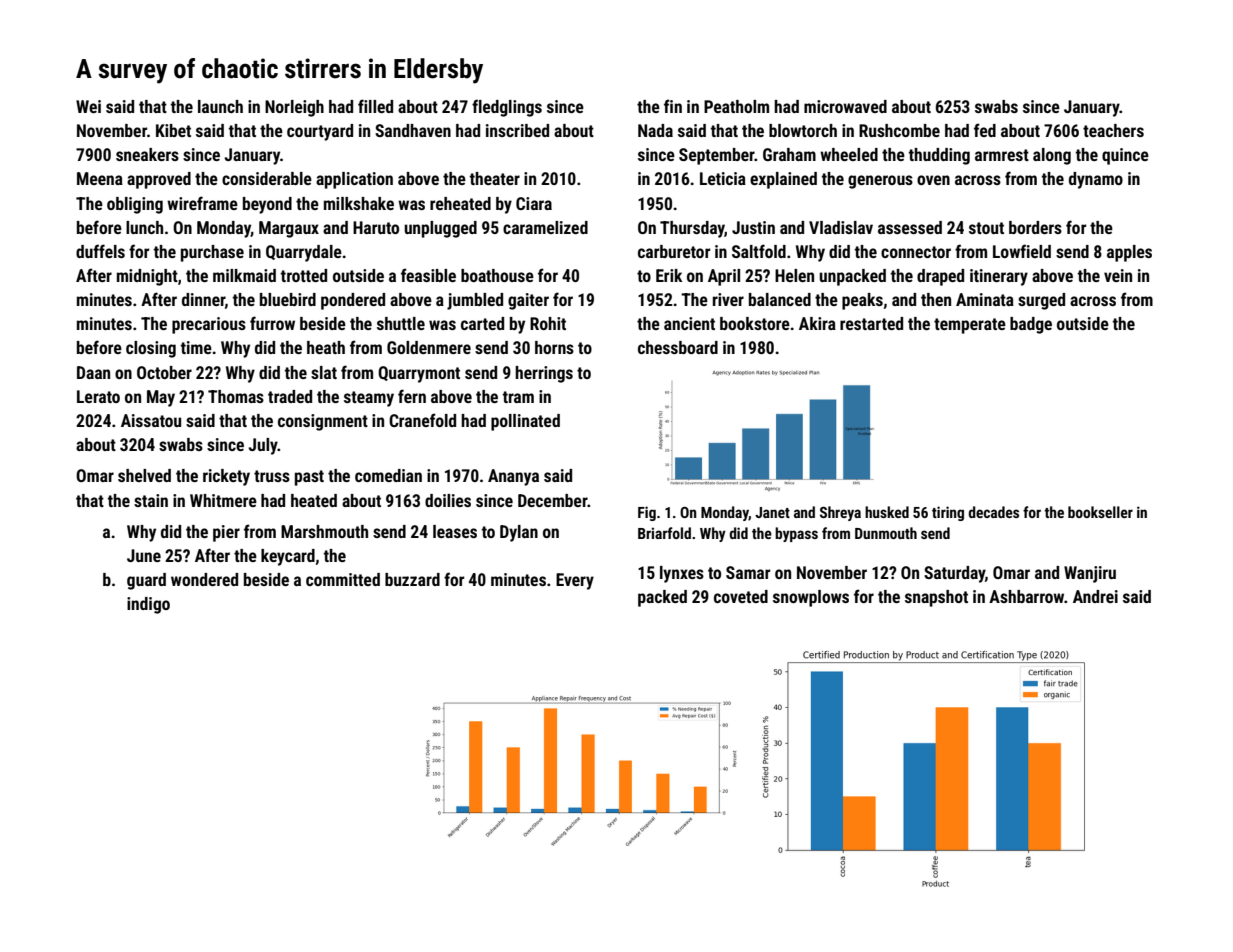  Describe the element at coordinates (93, 372) in the screenshot. I see `Daan` at that location.
